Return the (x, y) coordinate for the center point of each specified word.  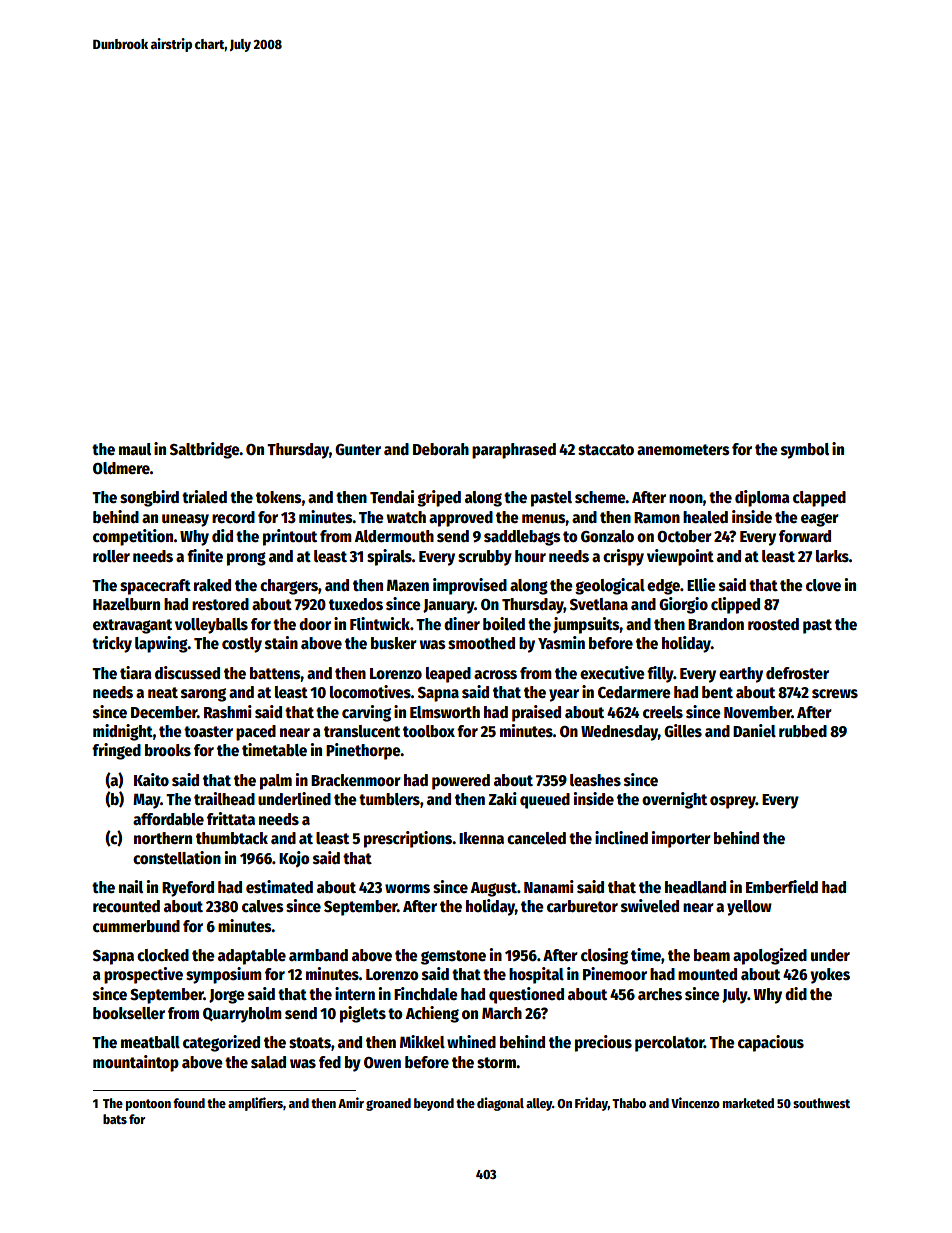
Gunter (358, 450)
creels (663, 712)
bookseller (129, 1013)
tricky (112, 644)
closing (604, 956)
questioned (526, 995)
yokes (830, 976)
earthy (741, 675)
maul (135, 449)
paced (256, 733)
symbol (805, 451)
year (564, 695)
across (495, 674)
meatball (150, 1042)
